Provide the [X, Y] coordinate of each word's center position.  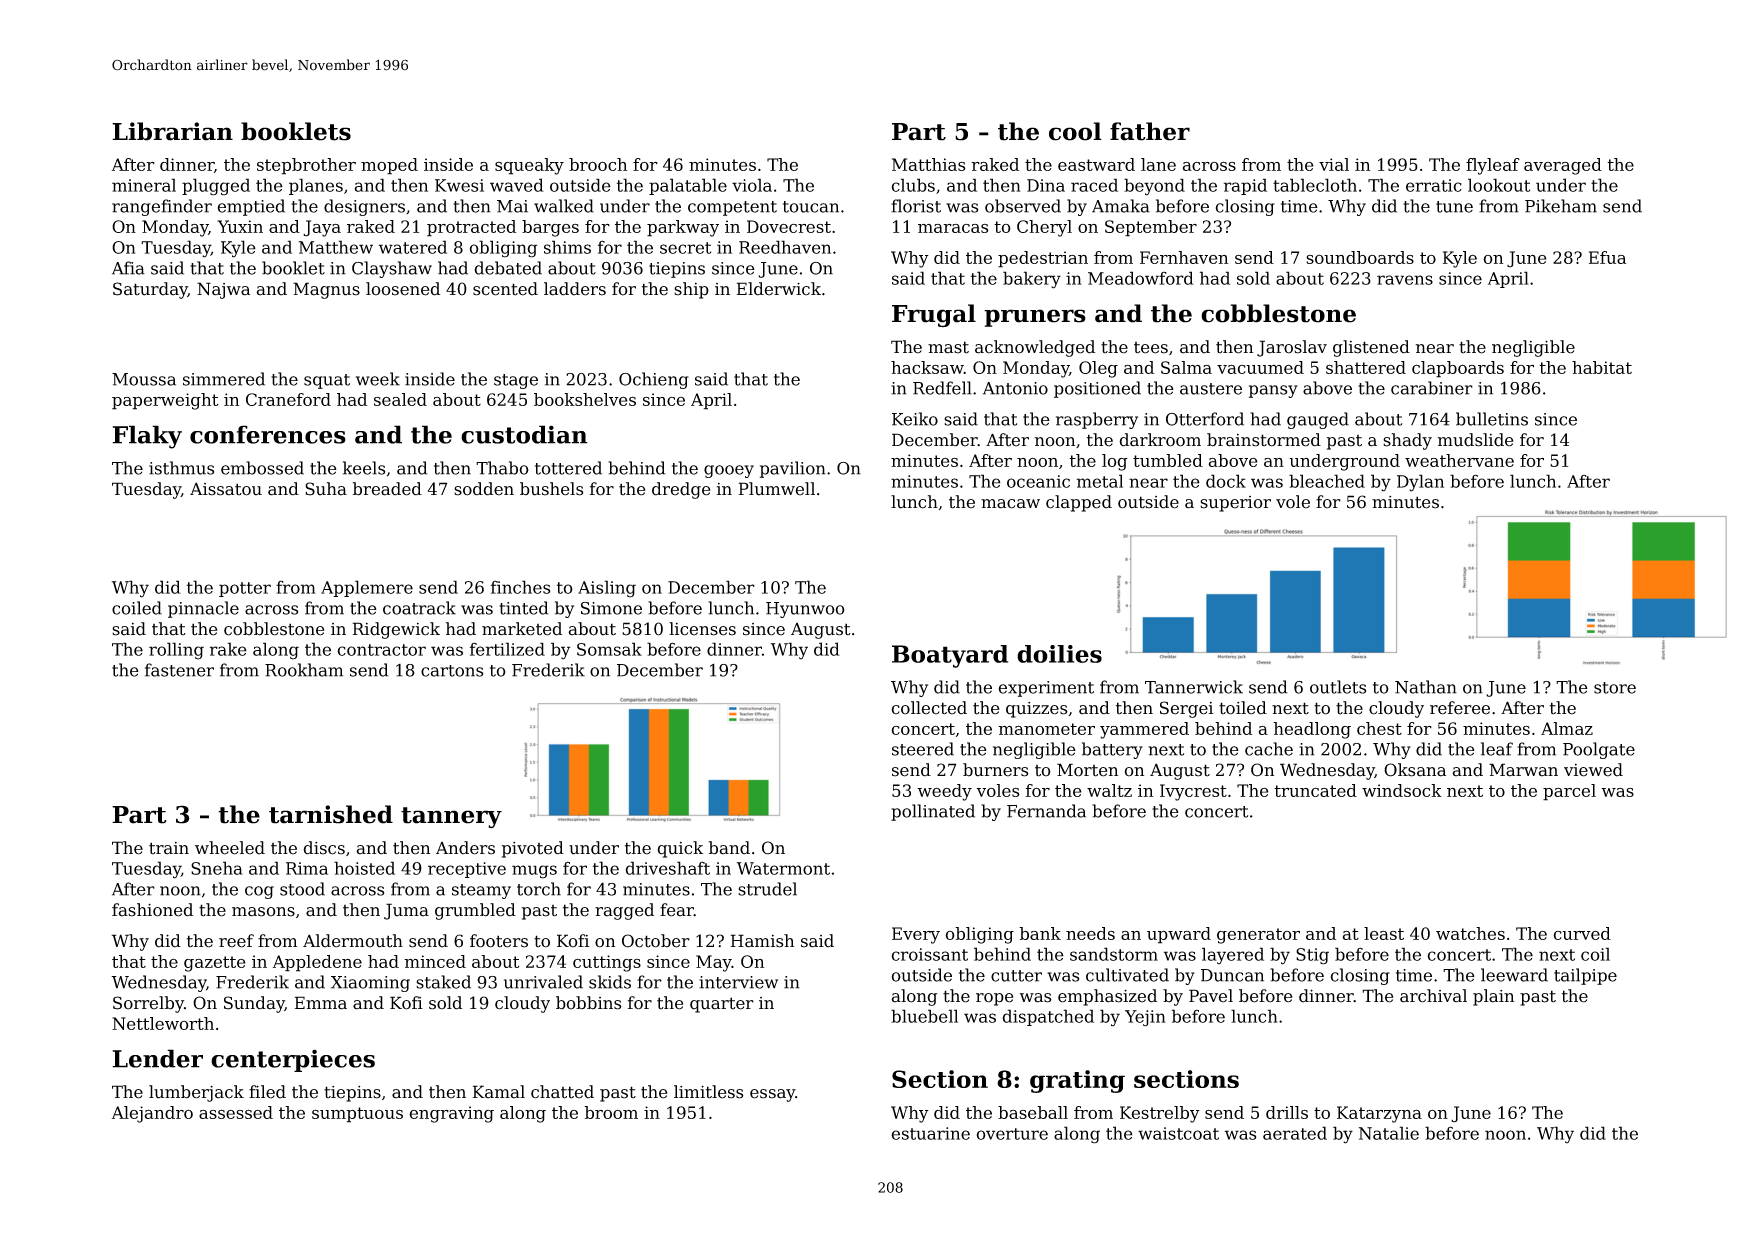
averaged [1563, 166]
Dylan [1420, 483]
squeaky [529, 166]
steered [923, 749]
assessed [236, 1112]
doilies [1059, 654]
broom [611, 1112]
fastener [179, 670]
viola [752, 185]
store [1615, 688]
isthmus [181, 468]
